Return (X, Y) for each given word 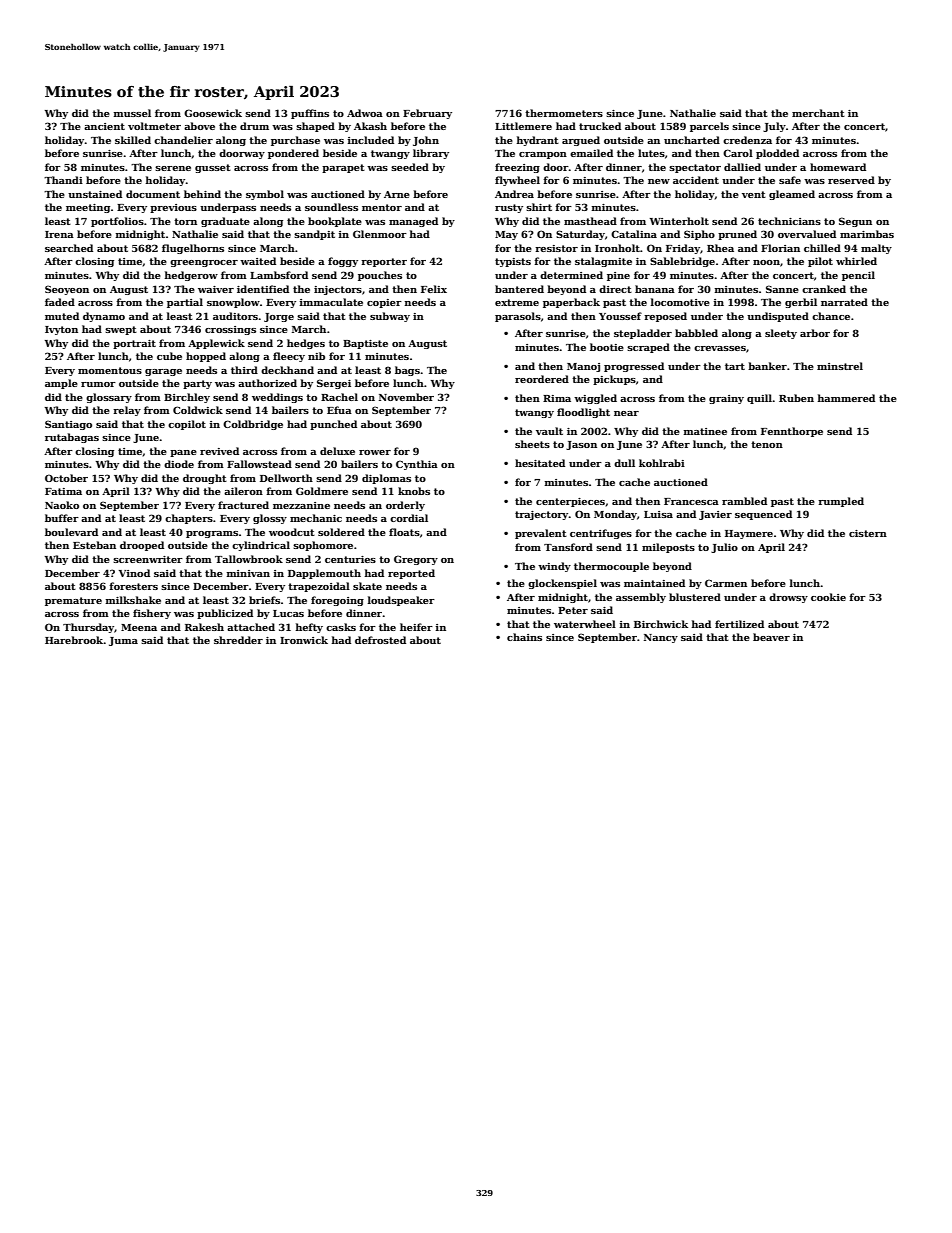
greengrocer (204, 263)
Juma (123, 641)
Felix (434, 289)
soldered (341, 532)
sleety (781, 334)
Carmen (726, 583)
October (66, 478)
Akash (370, 126)
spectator (695, 168)
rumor (98, 384)
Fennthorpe (792, 432)
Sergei (334, 384)
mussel (132, 113)
